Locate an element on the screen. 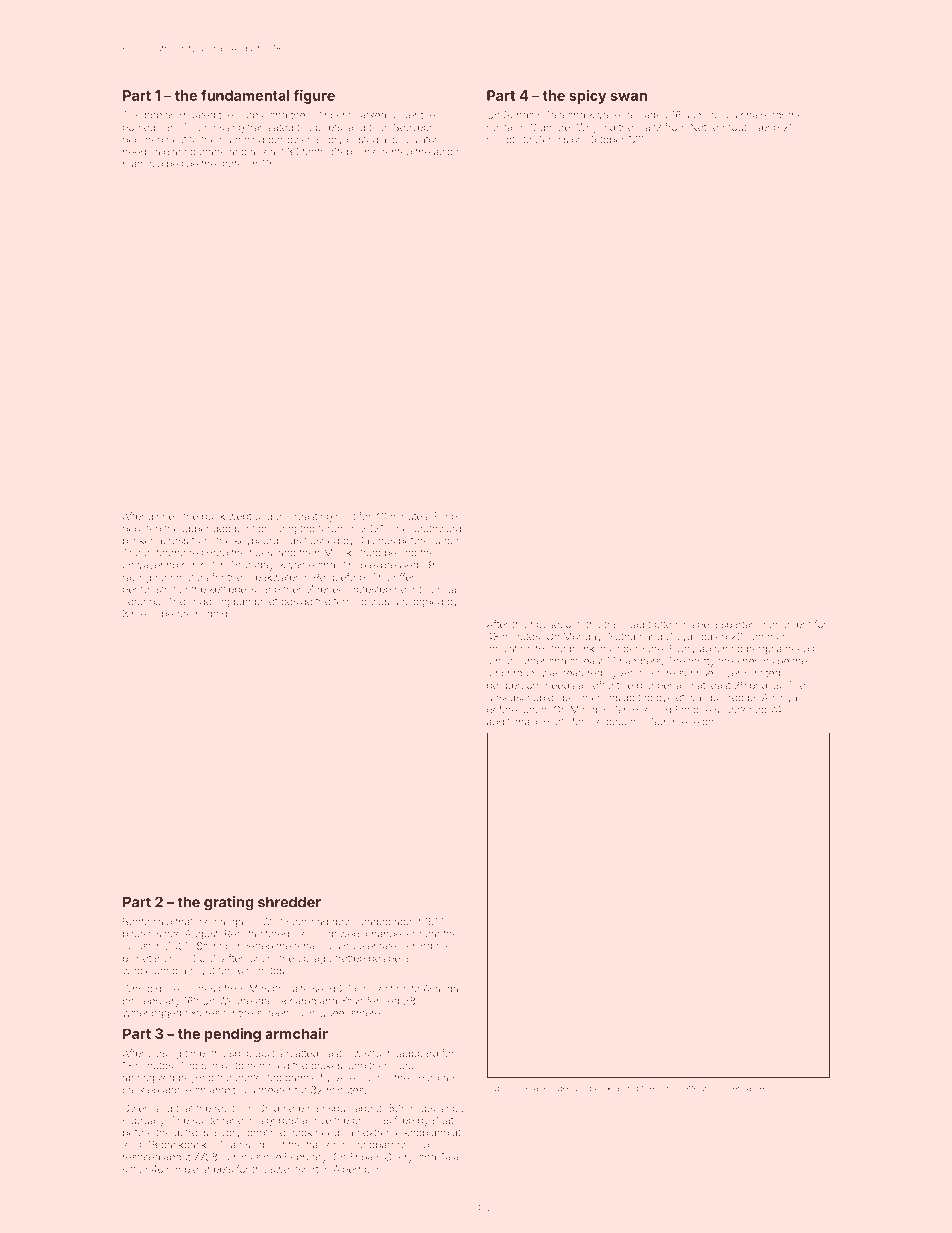 Image resolution: width=952 pixels, height=1233 pixels. overhauled is located at coordinates (745, 1088).
